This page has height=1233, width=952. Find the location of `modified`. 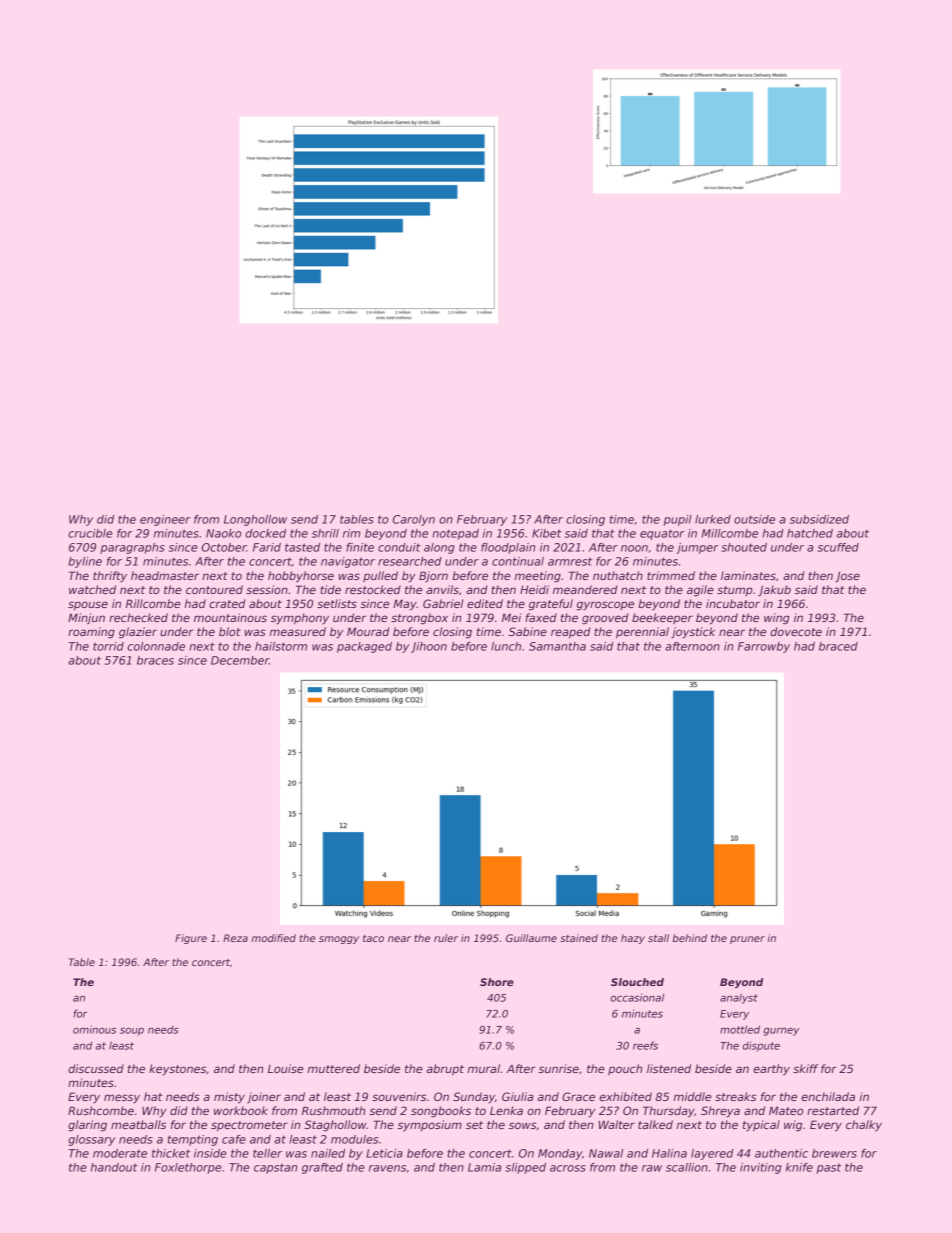

modified is located at coordinates (274, 938).
